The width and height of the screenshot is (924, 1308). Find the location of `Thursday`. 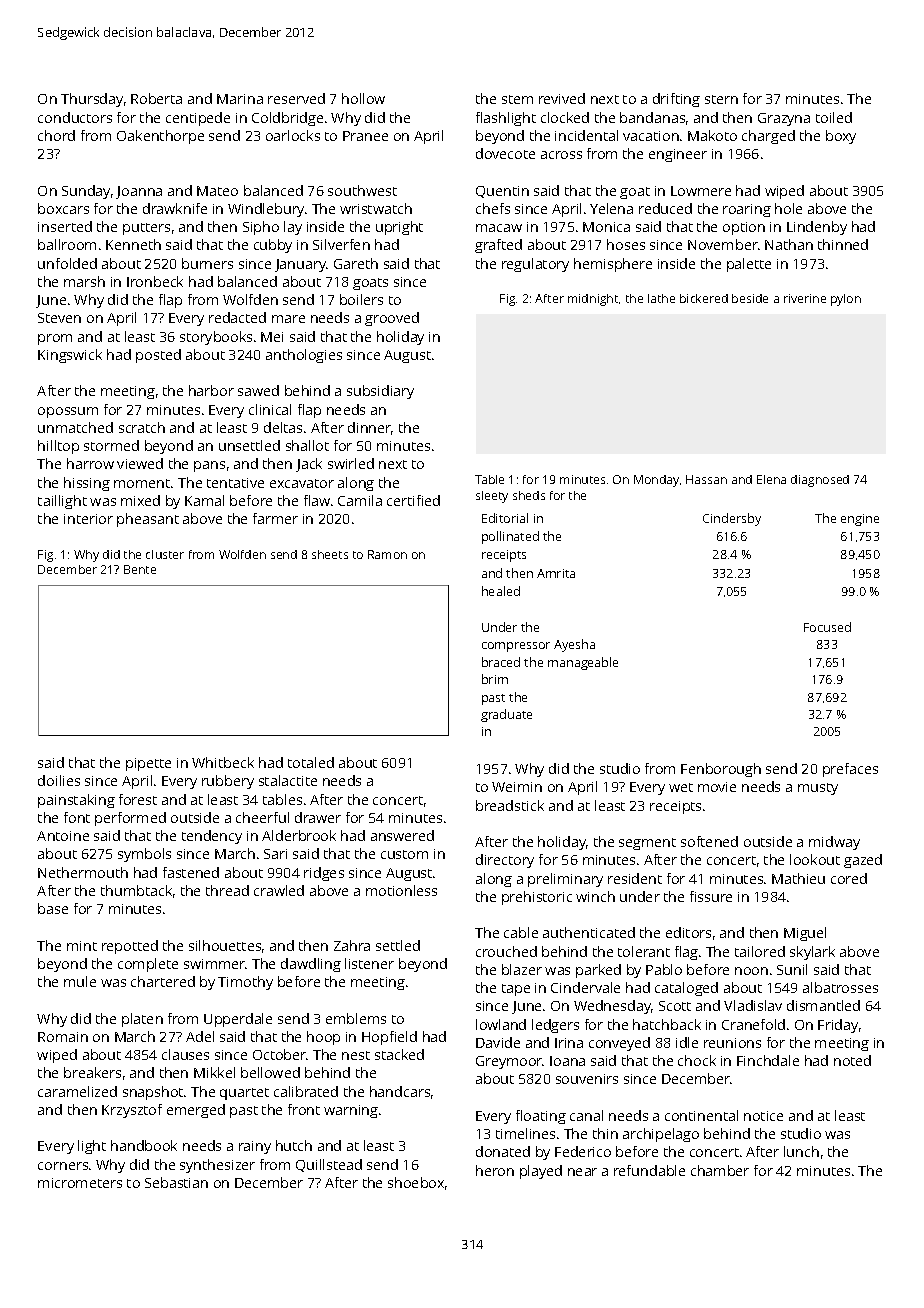

Thursday is located at coordinates (92, 100).
